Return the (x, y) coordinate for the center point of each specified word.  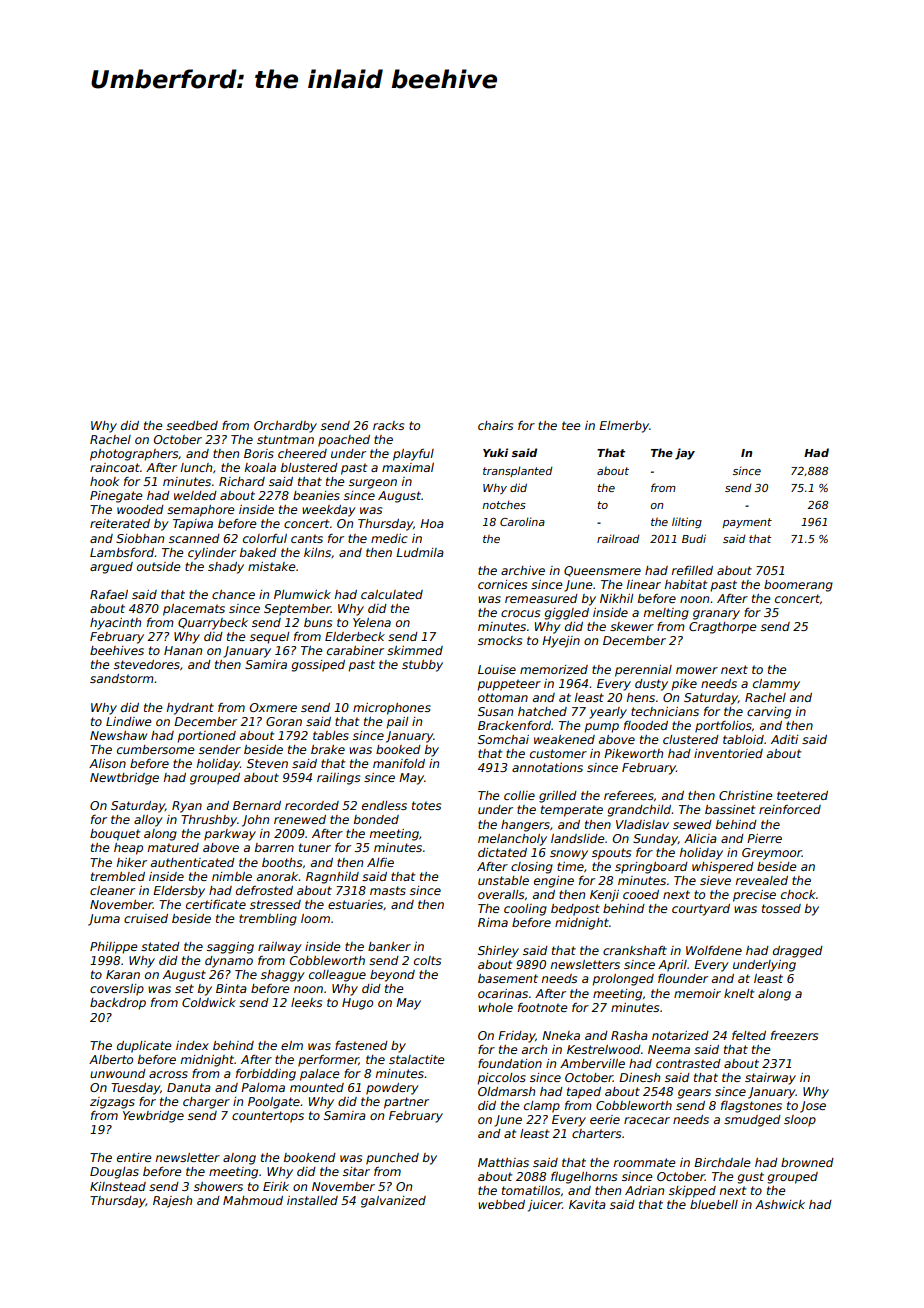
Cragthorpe (723, 628)
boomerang (798, 586)
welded (195, 495)
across (168, 1074)
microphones (392, 709)
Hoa (432, 523)
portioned (206, 737)
